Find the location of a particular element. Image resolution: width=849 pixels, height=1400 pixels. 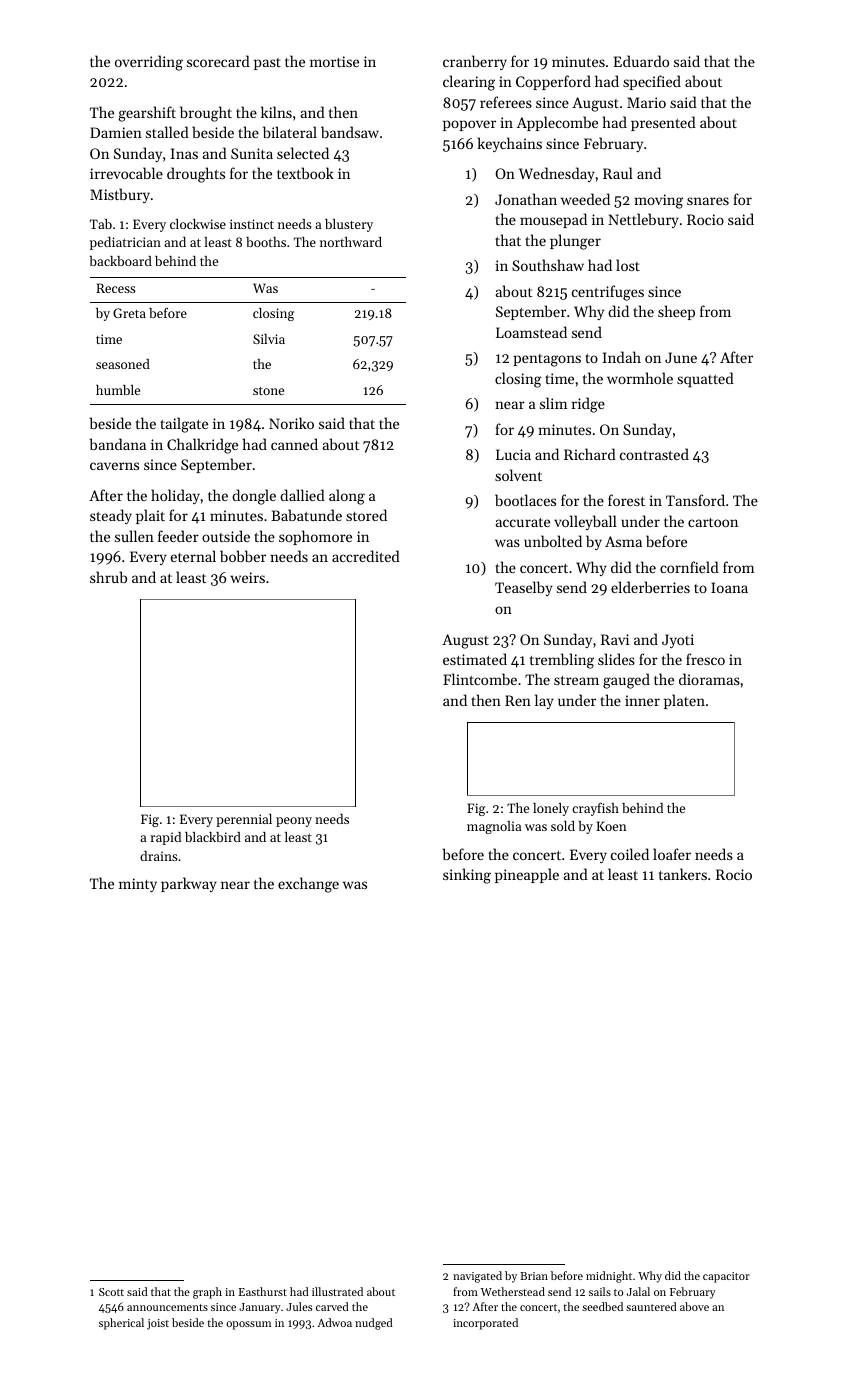

above is located at coordinates (694, 1306).
